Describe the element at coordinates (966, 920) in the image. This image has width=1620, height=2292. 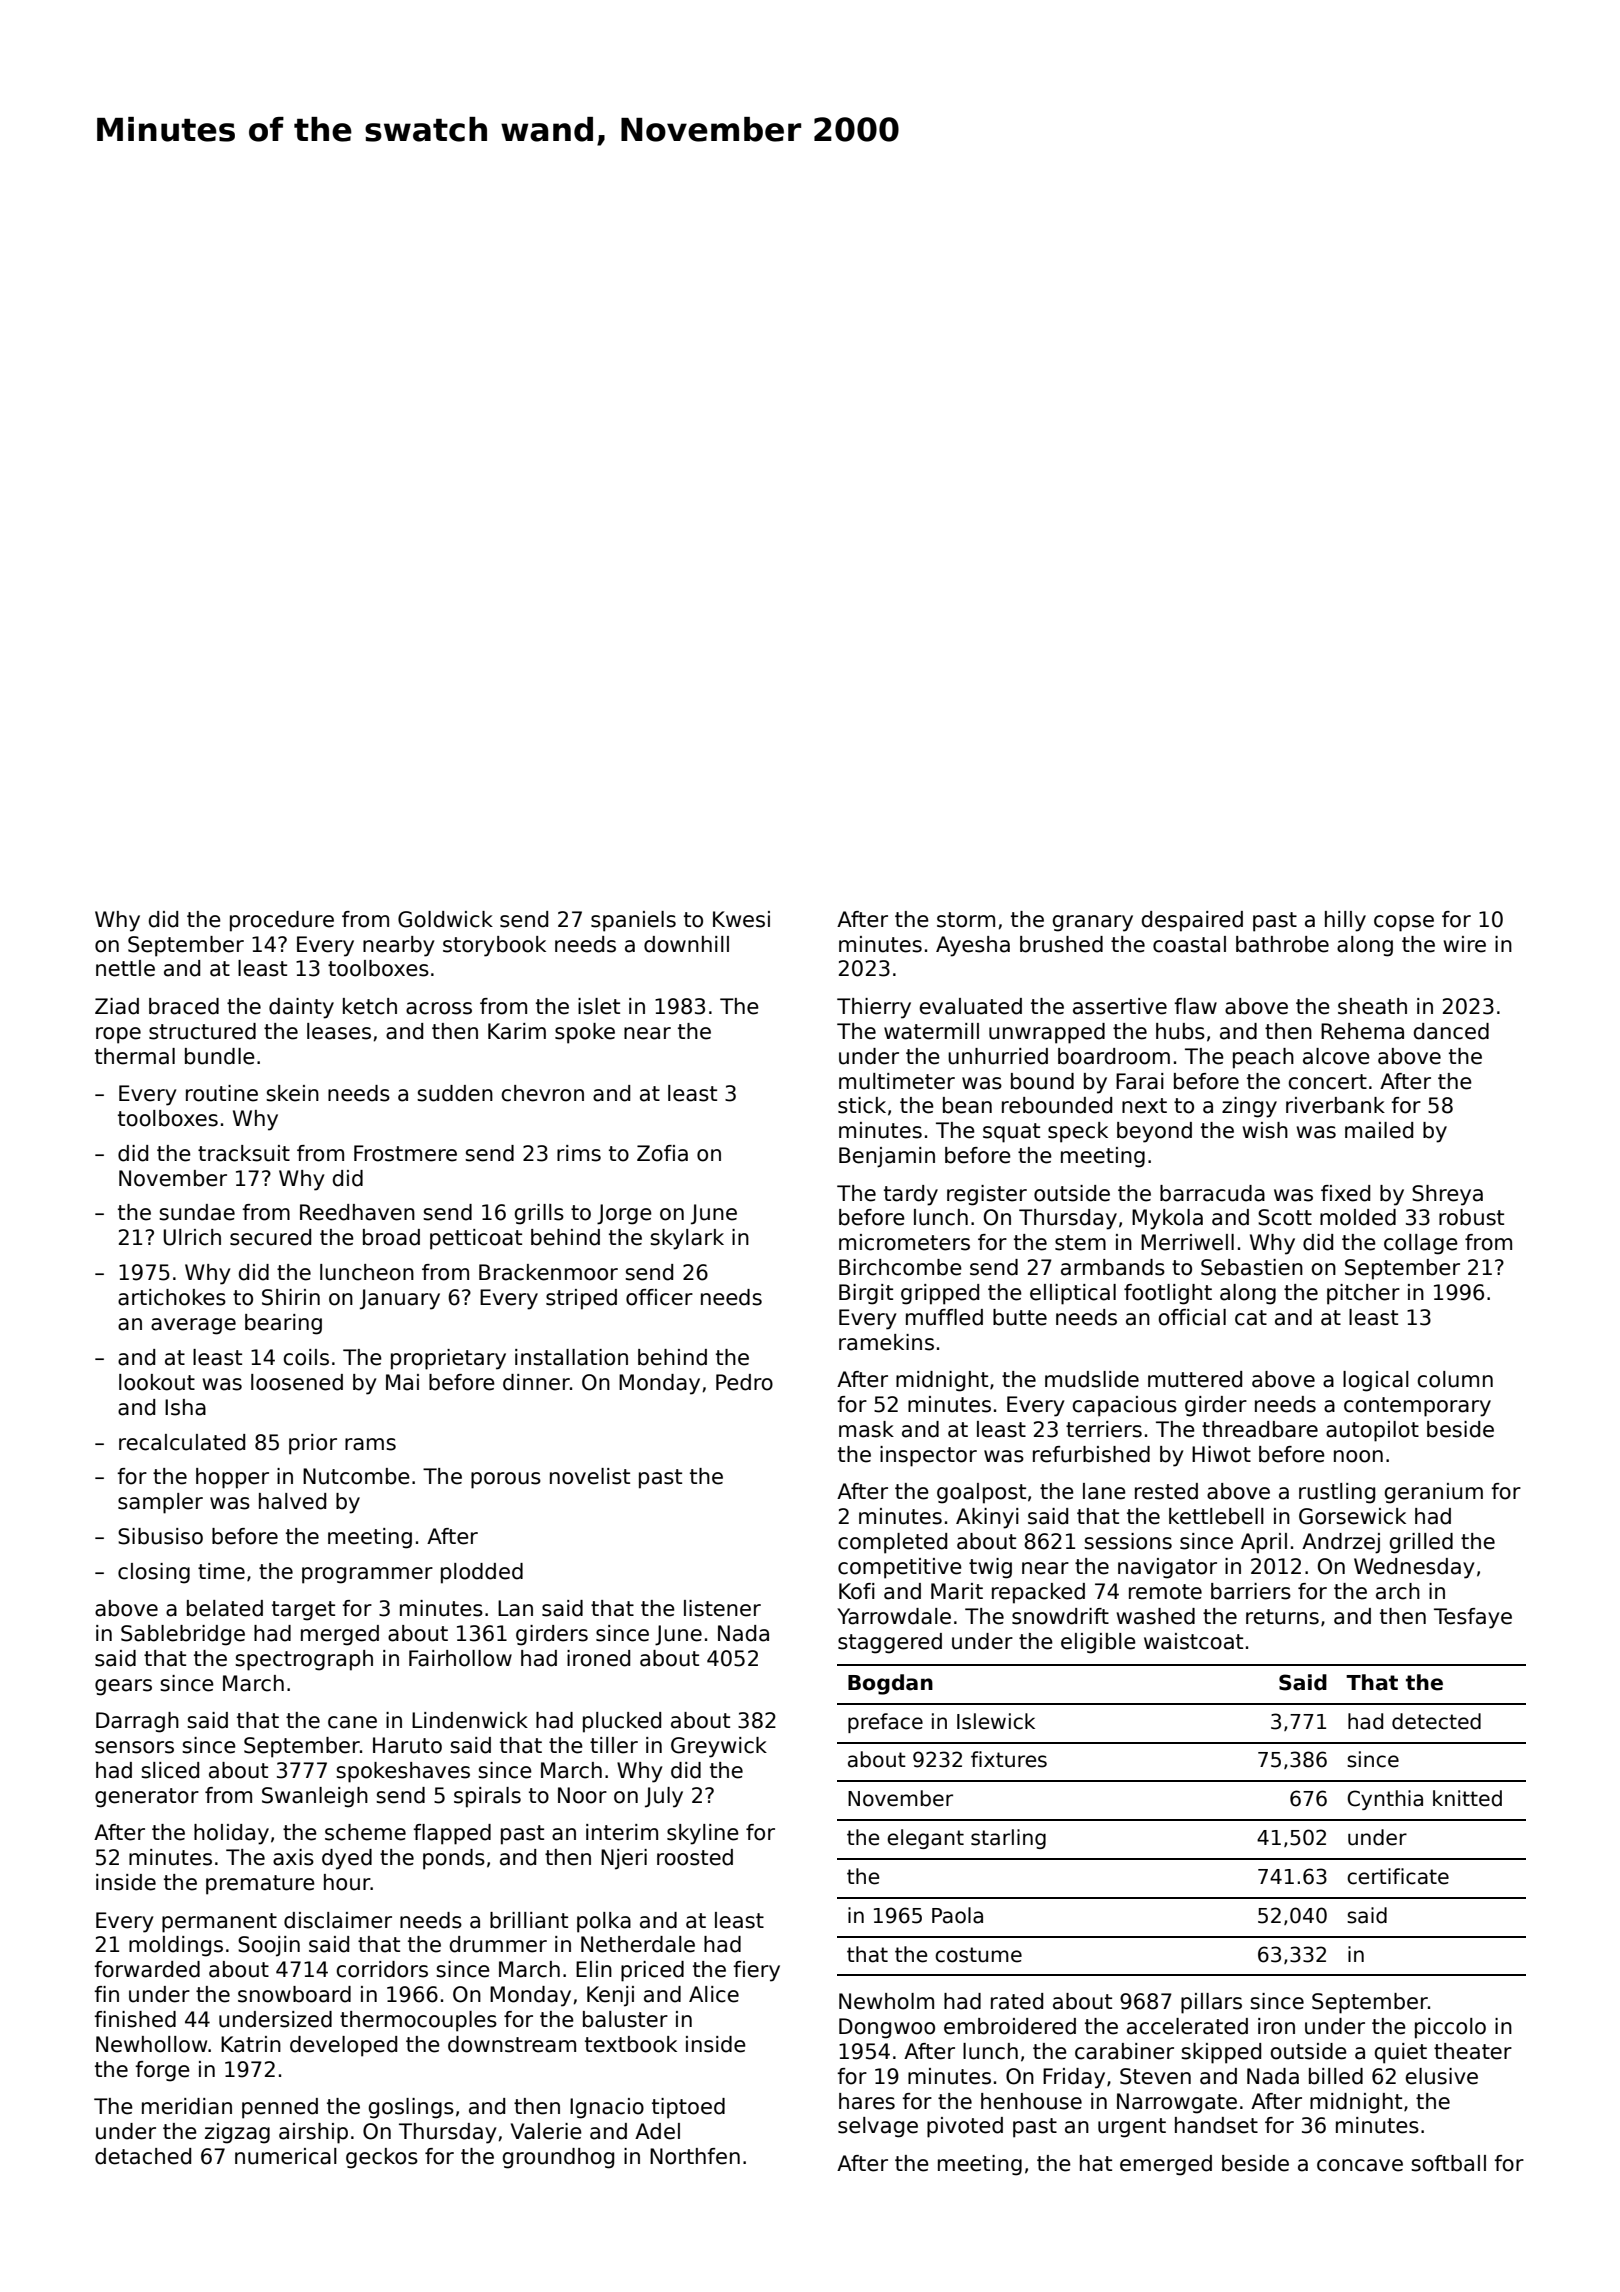
I see `storm` at that location.
